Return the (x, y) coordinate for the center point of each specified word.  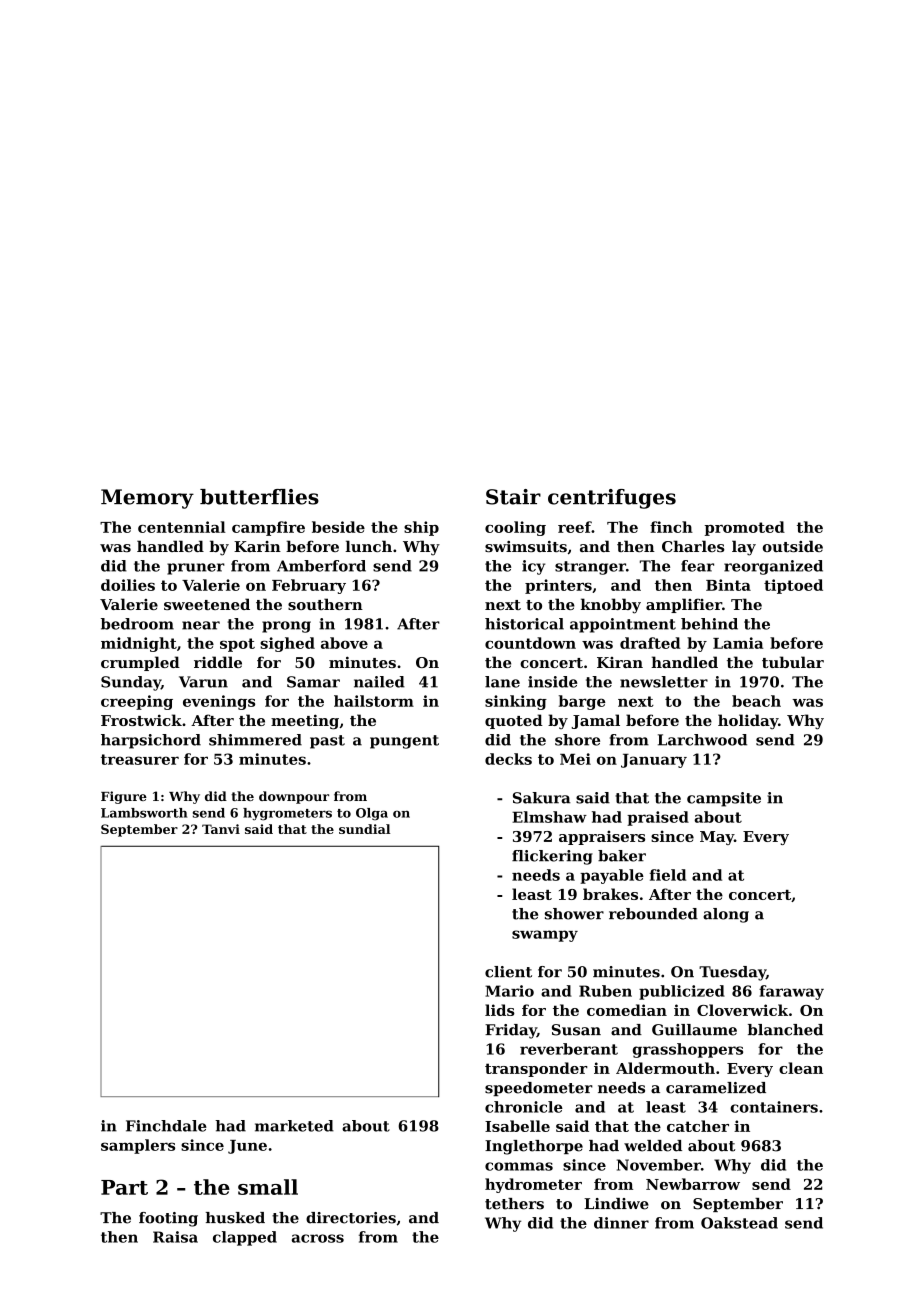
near (201, 625)
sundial (364, 829)
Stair (513, 497)
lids (500, 1010)
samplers (138, 1146)
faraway (791, 992)
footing (168, 1219)
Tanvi (221, 829)
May (717, 838)
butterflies (259, 497)
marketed (294, 1126)
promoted (745, 528)
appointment (623, 625)
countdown (530, 643)
